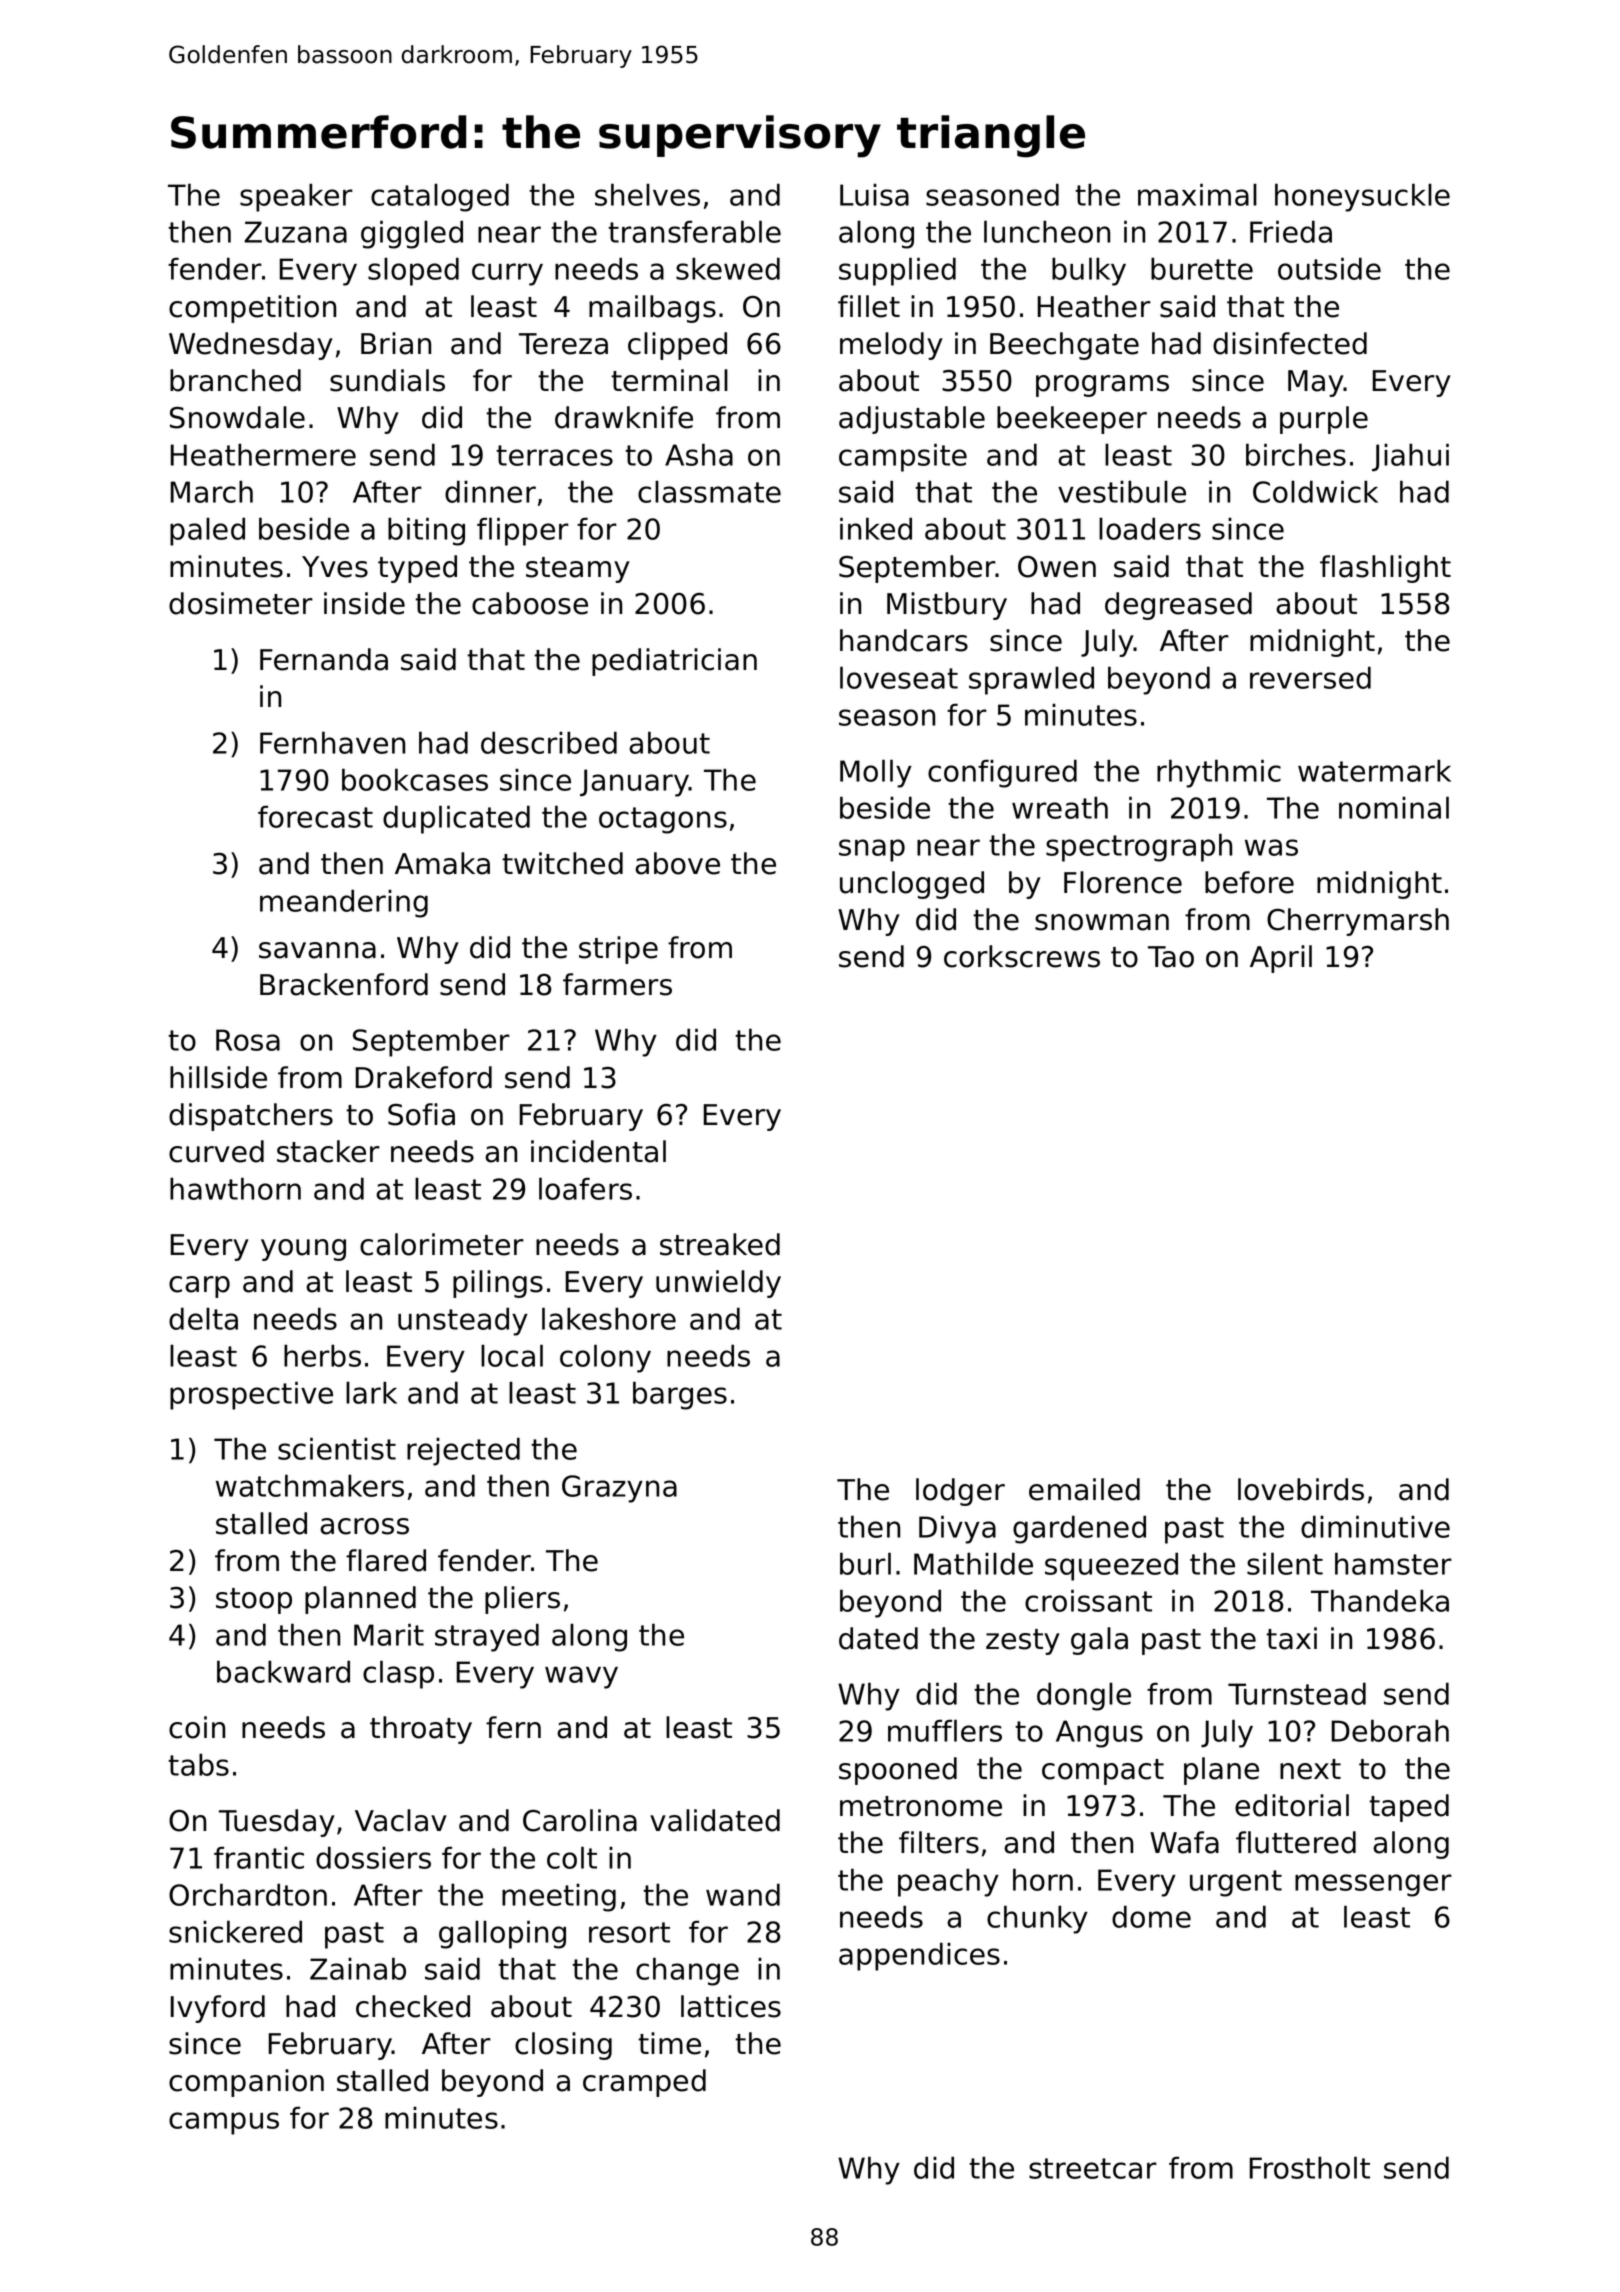  Describe the element at coordinates (720, 1244) in the screenshot. I see `streaked` at that location.
